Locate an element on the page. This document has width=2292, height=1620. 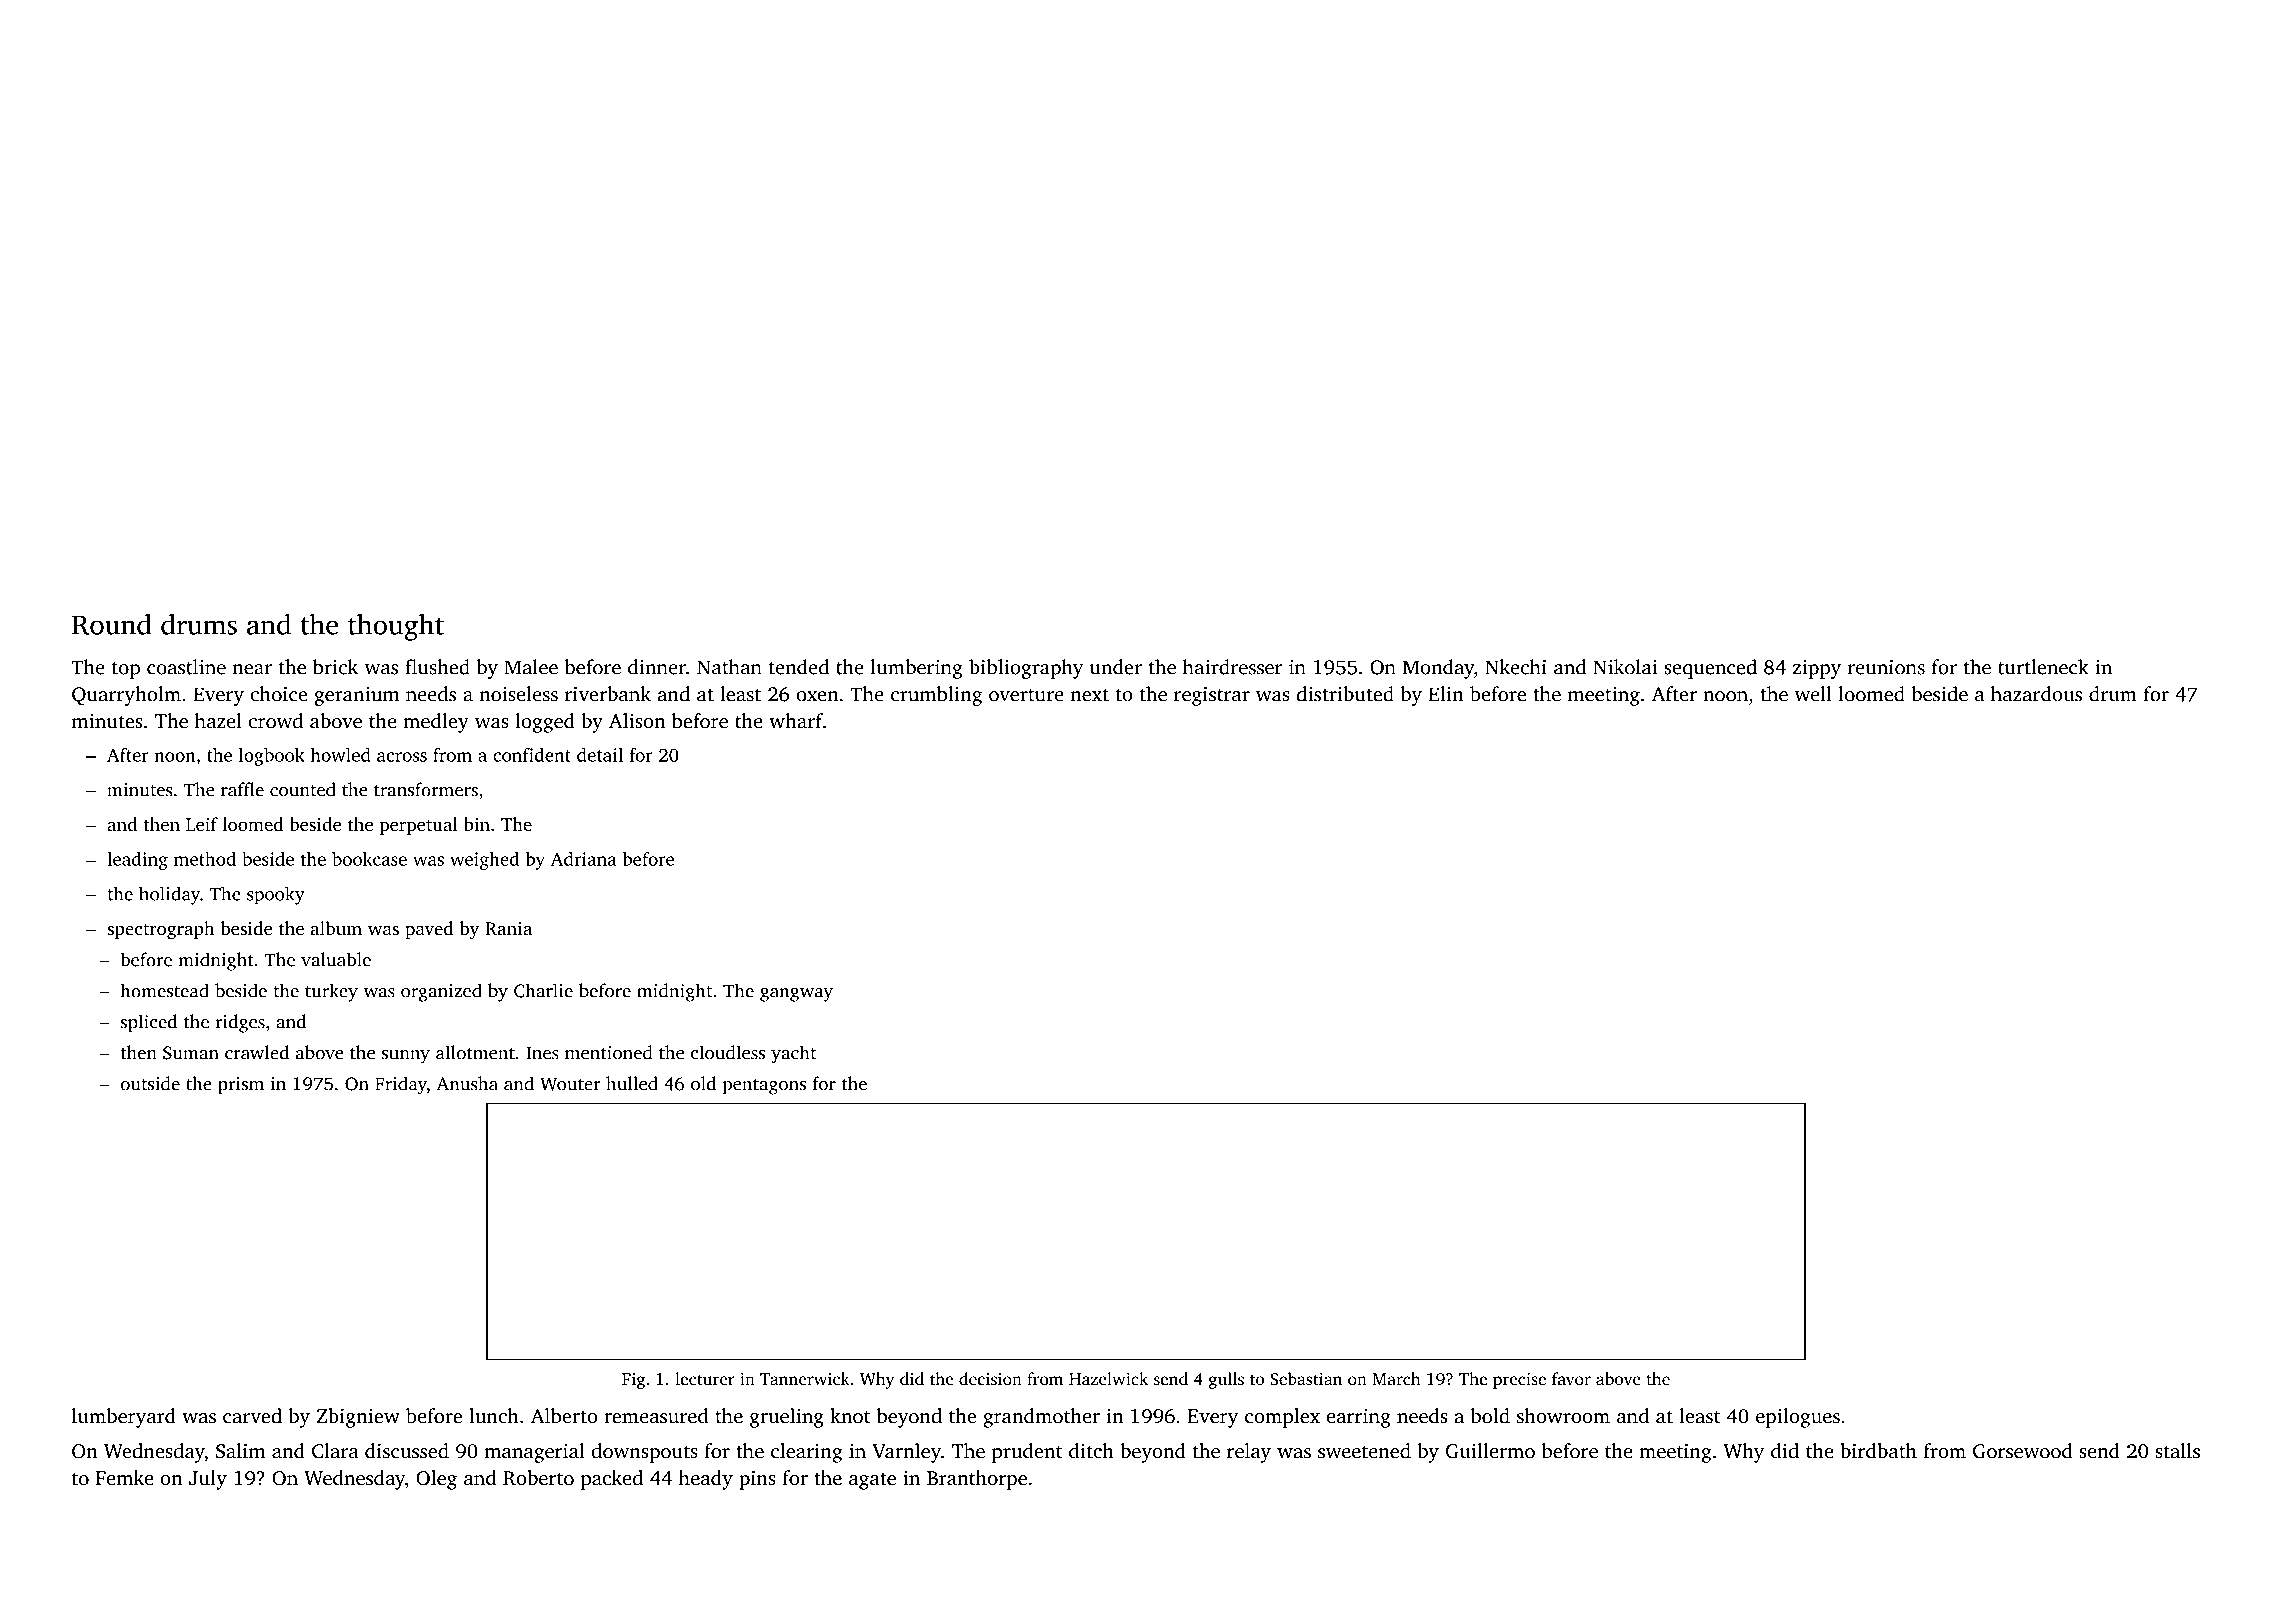
Nikolai is located at coordinates (1625, 667).
